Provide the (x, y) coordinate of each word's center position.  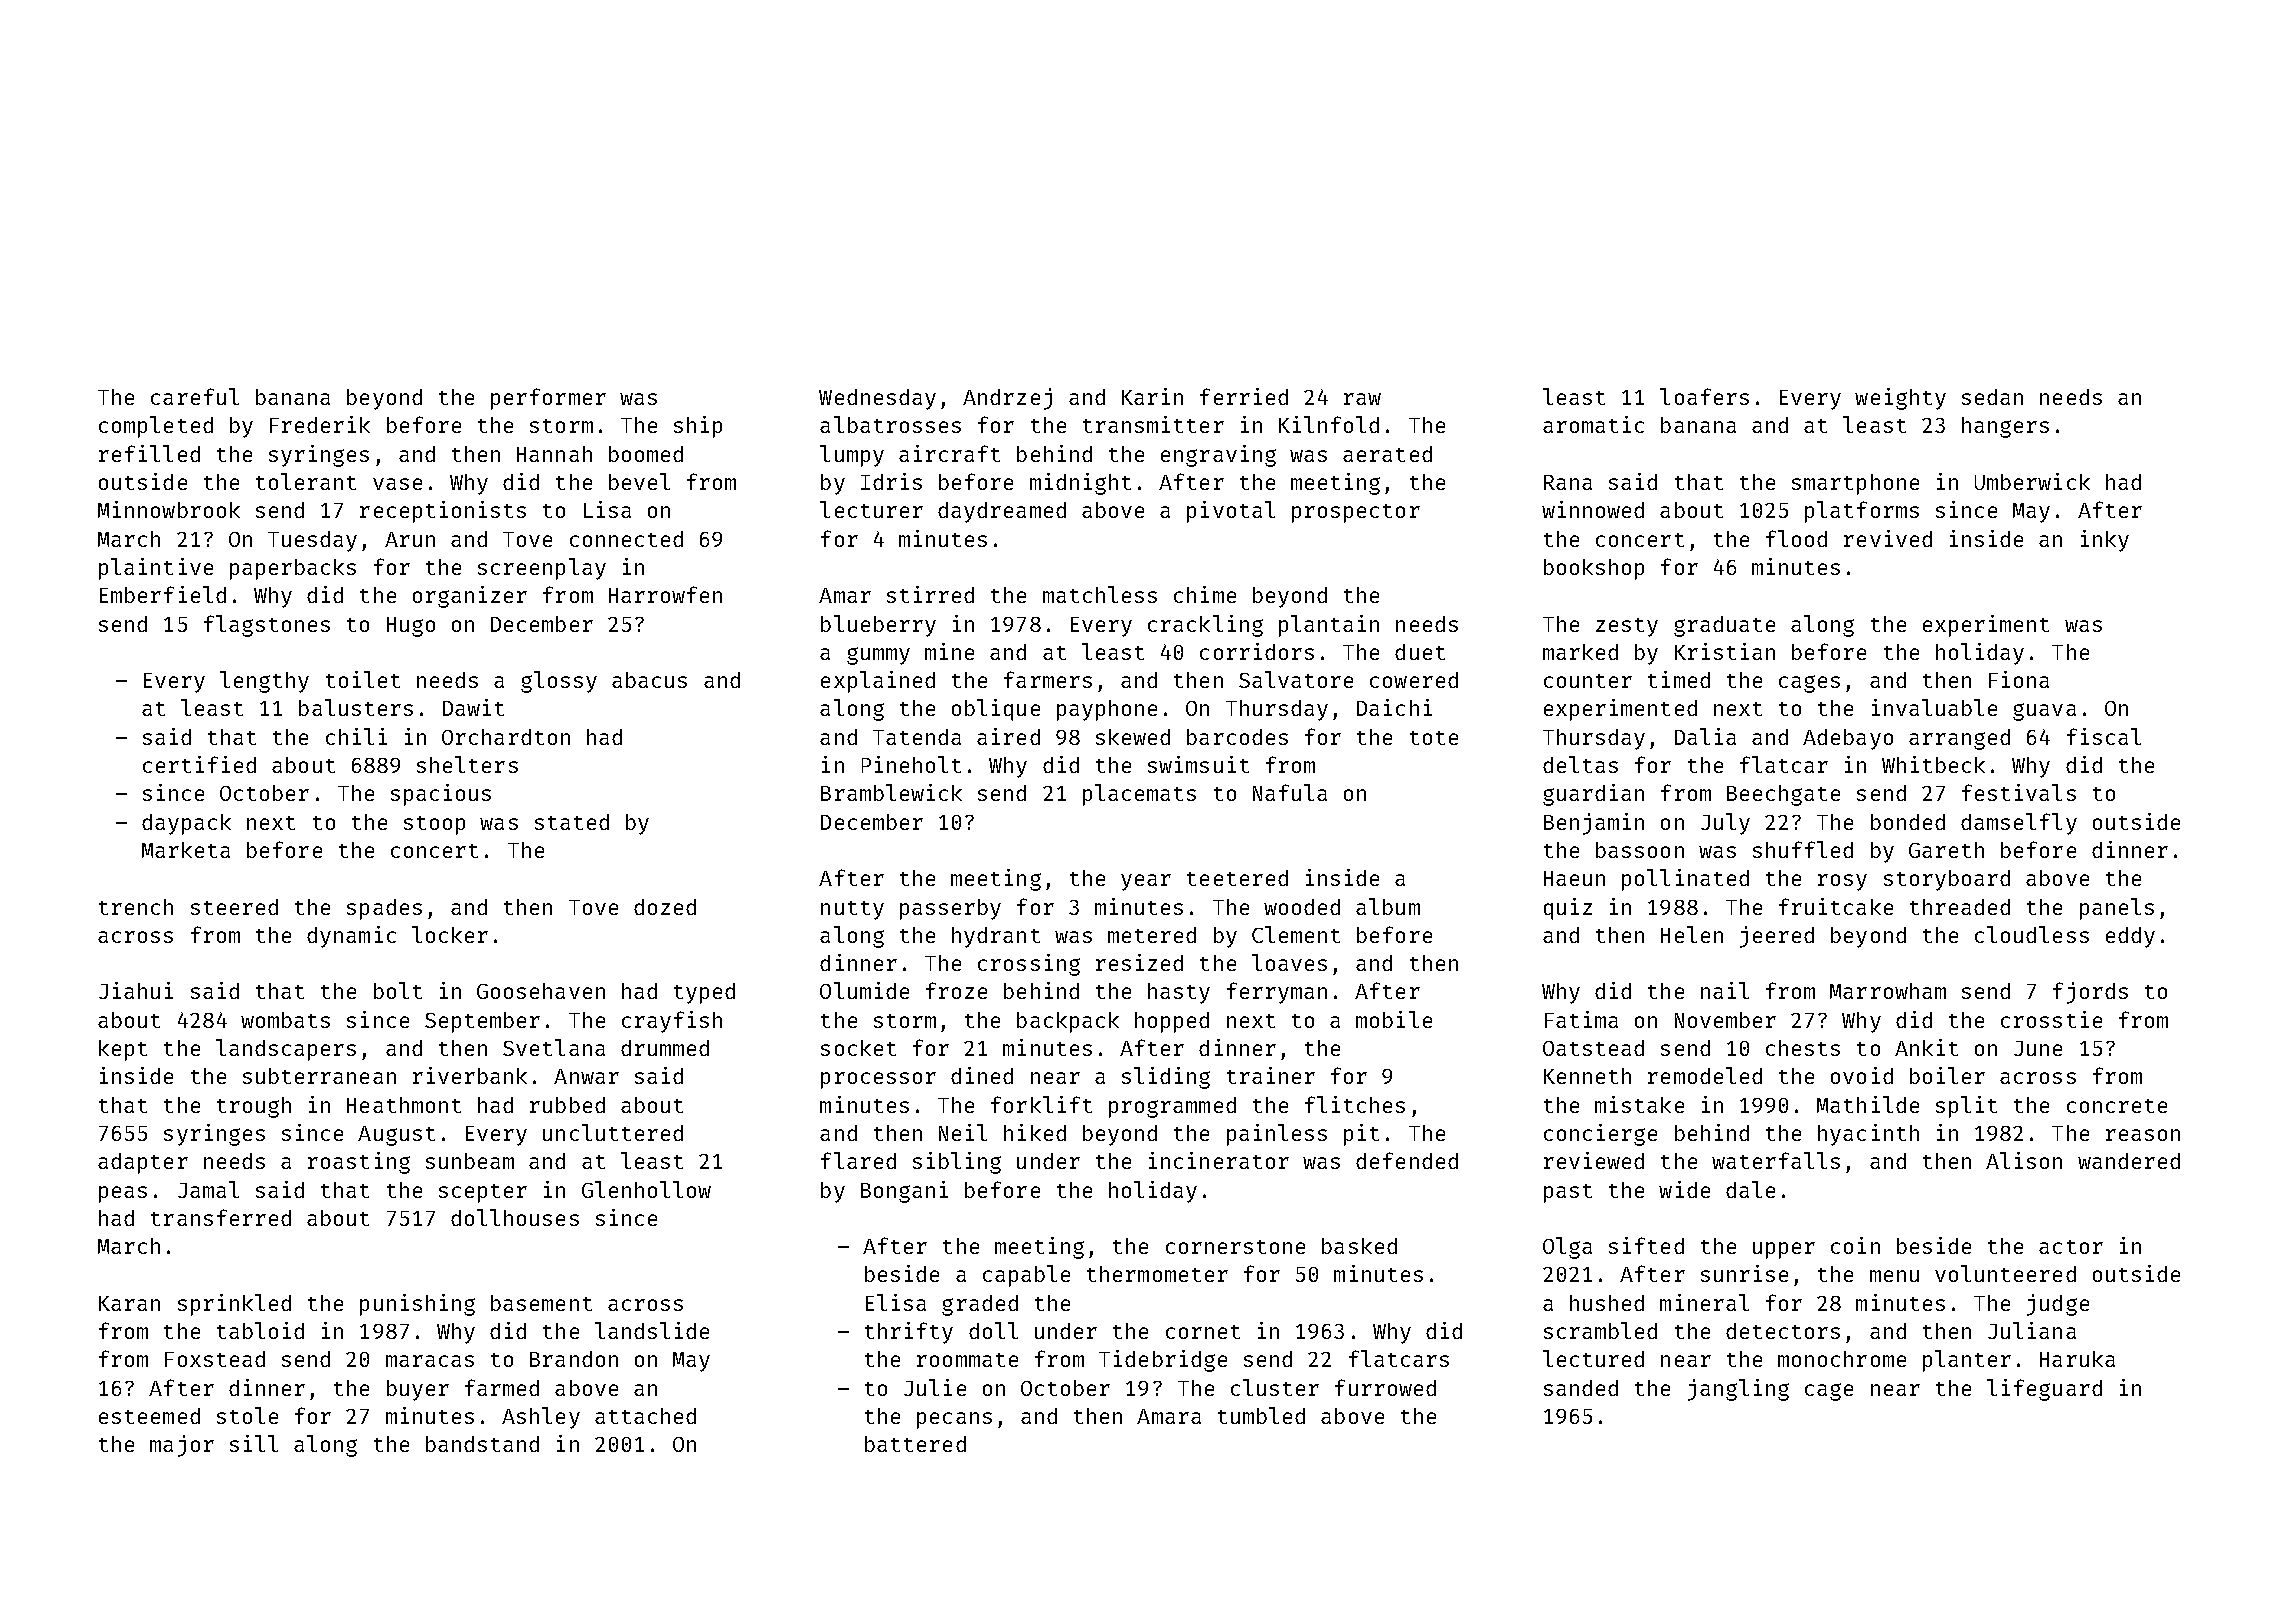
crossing (1029, 965)
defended (1407, 1160)
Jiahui (136, 990)
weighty (1900, 399)
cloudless (2032, 934)
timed (1679, 679)
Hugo (411, 627)
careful (195, 396)
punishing (417, 1305)
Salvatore (1296, 679)
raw (1362, 399)
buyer (418, 1390)
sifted (1646, 1245)
